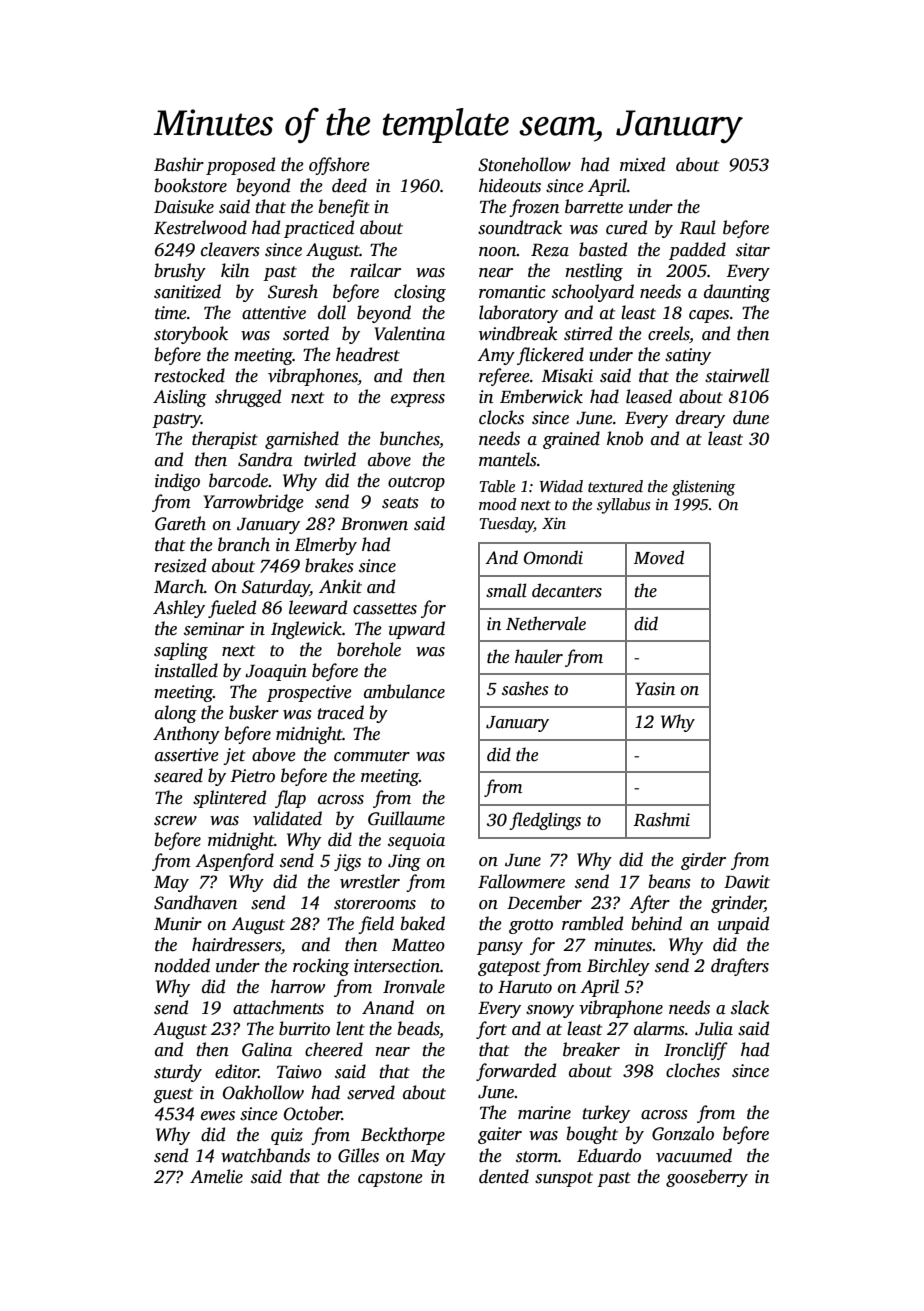 The height and width of the document is (1311, 924). Describe the element at coordinates (339, 166) in the document. I see `offshore` at that location.
